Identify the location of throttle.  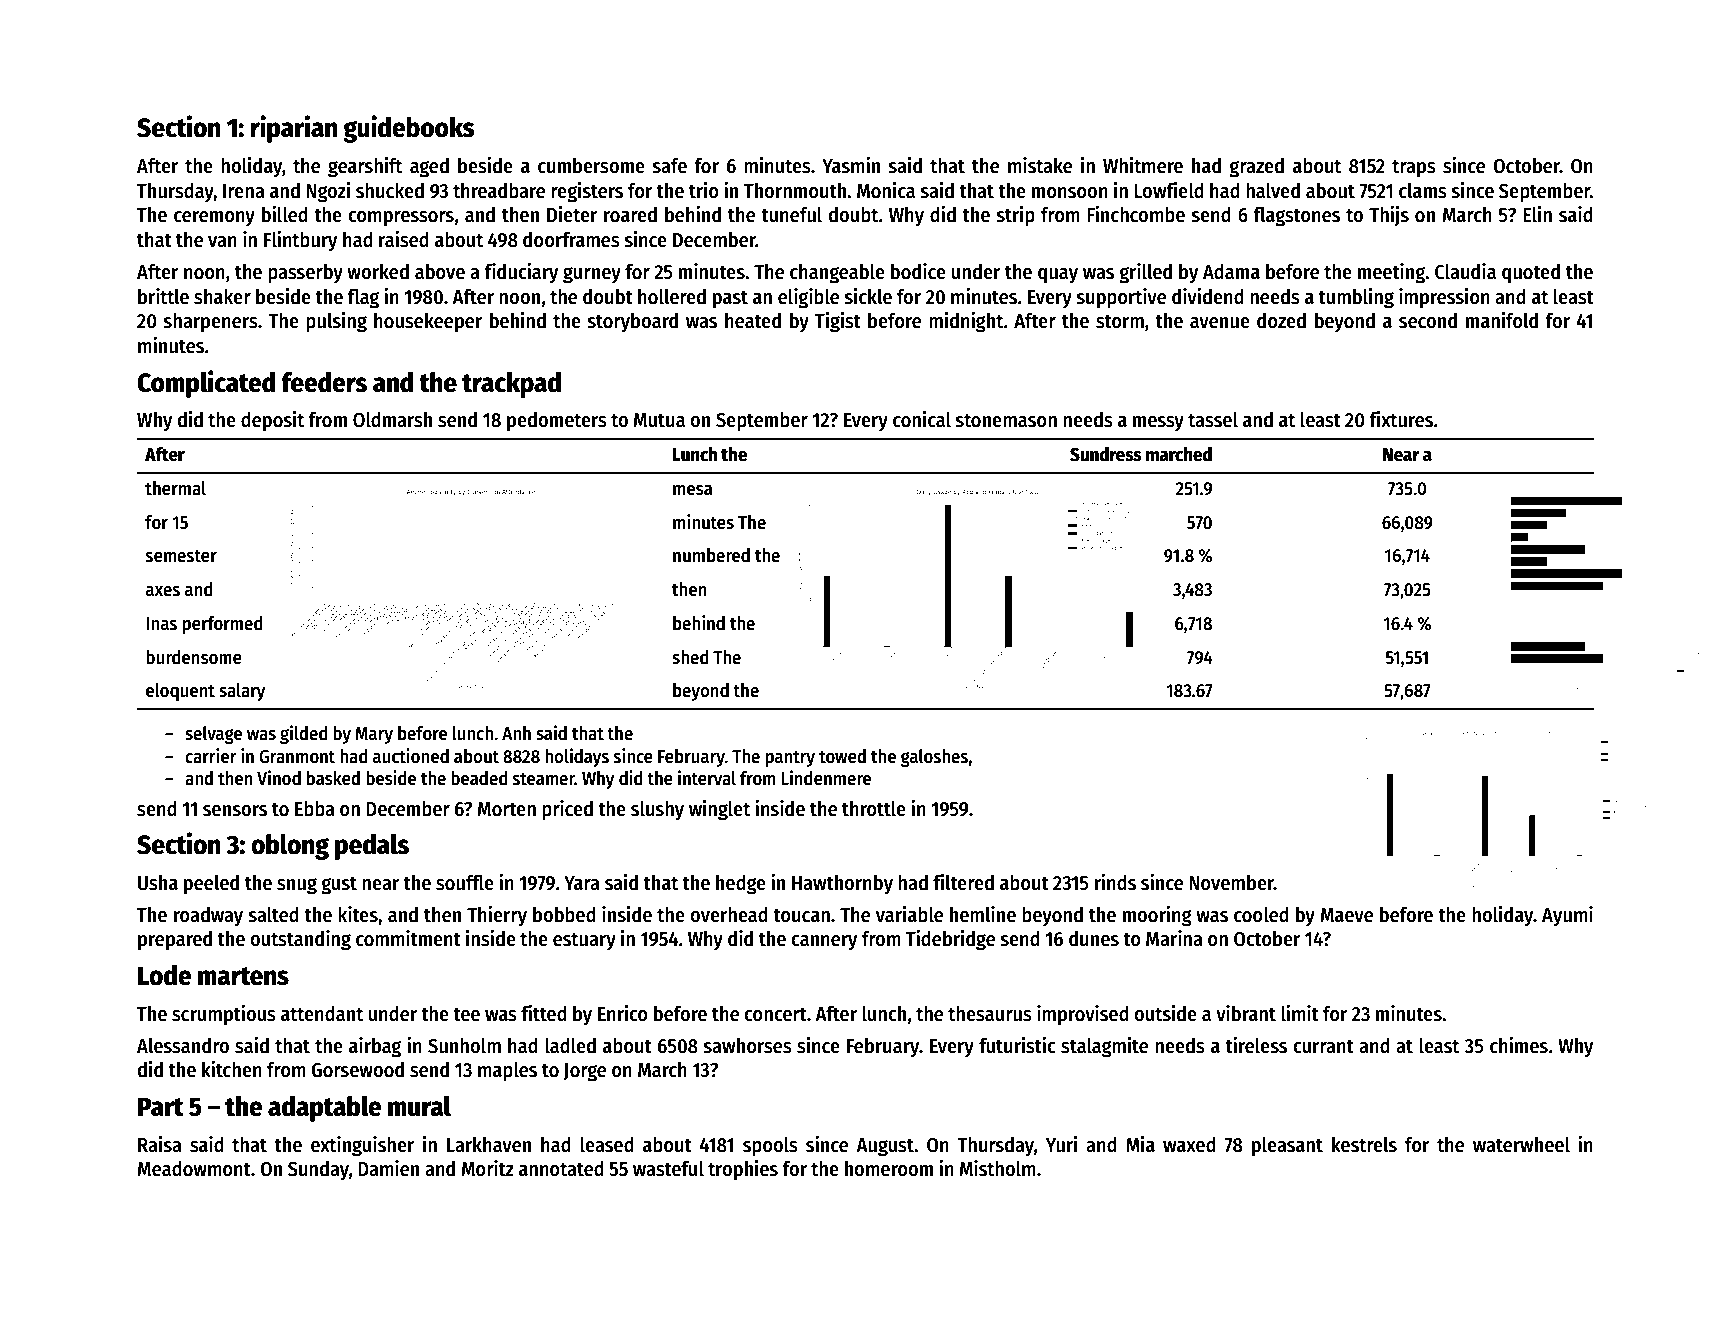
(874, 809).
